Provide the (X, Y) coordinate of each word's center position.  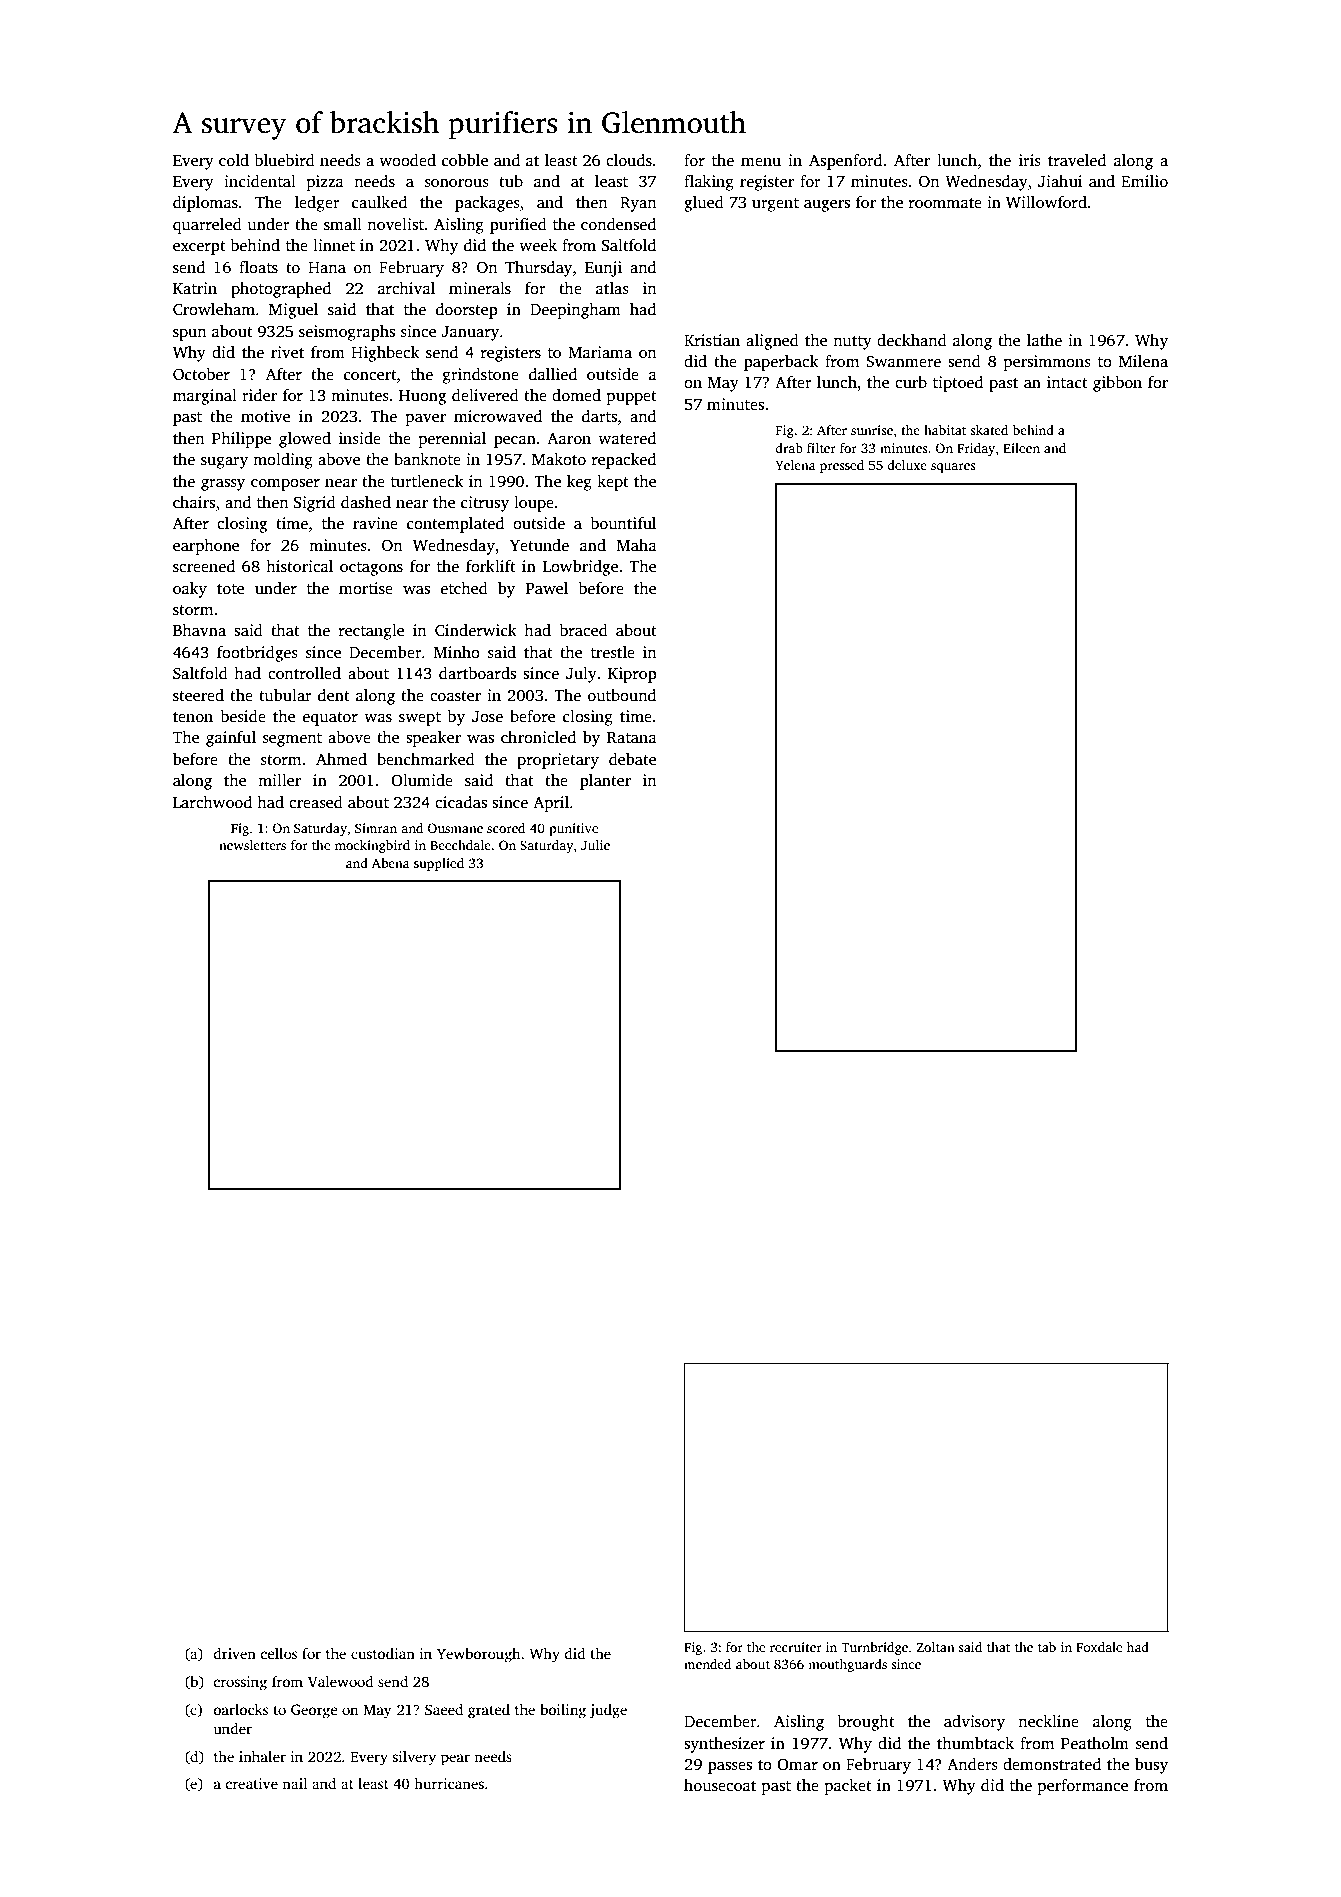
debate (632, 759)
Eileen (1021, 448)
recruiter (796, 1647)
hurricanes (449, 1783)
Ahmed (341, 759)
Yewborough (478, 1655)
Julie (595, 845)
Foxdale (1099, 1647)
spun (190, 335)
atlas (612, 288)
